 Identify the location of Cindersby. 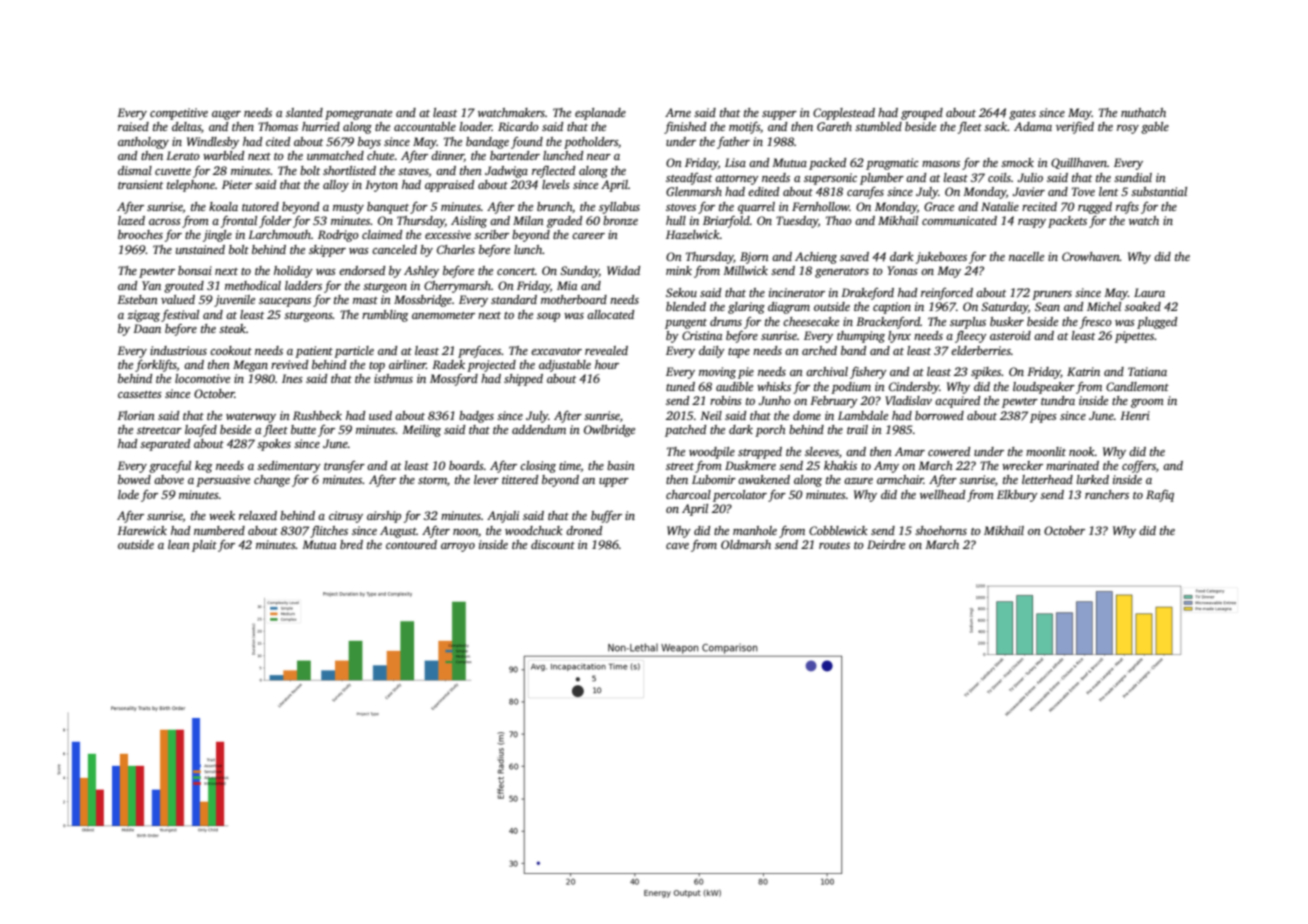
(914, 388).
